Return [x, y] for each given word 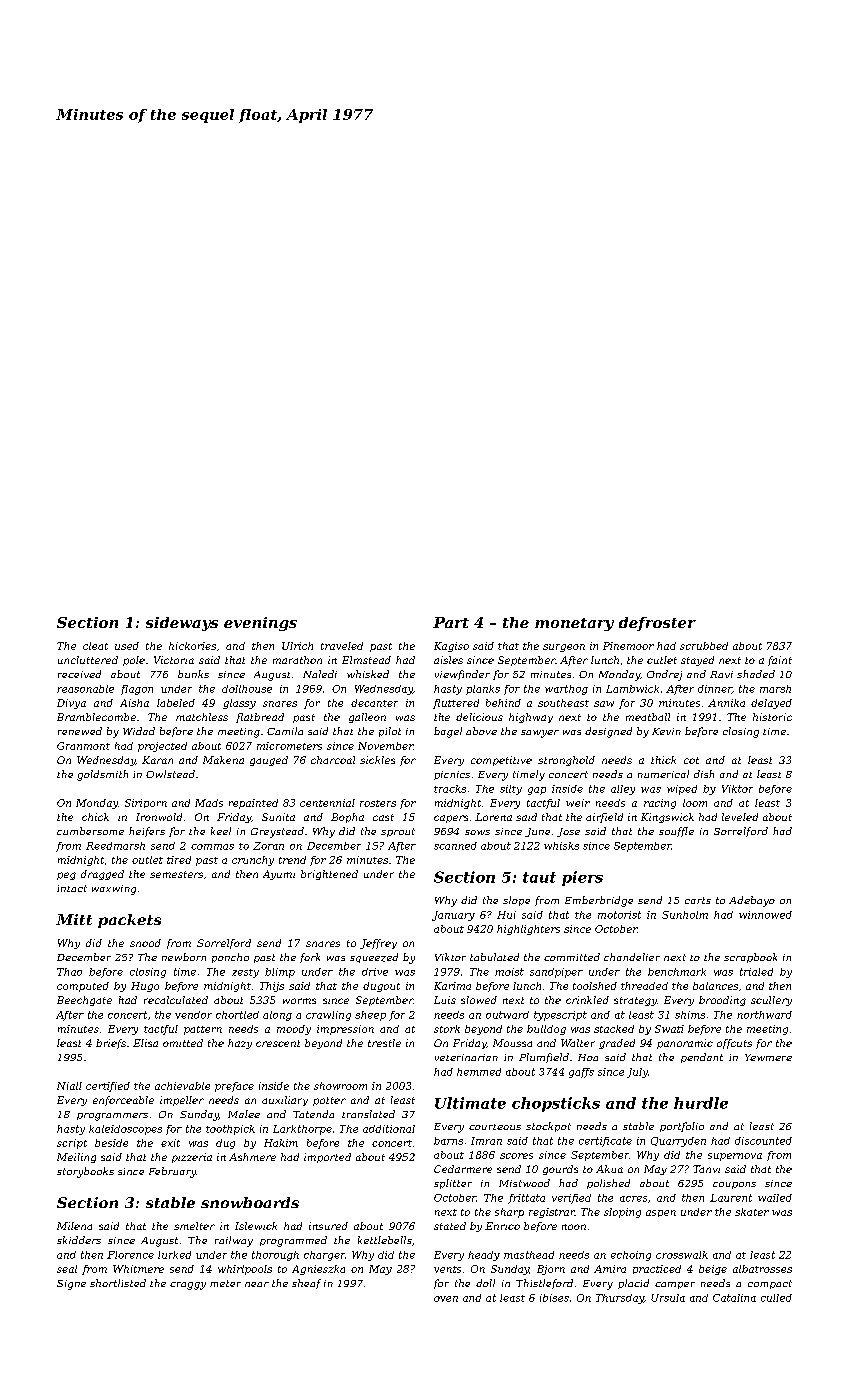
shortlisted [118, 1283]
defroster [657, 624]
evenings [260, 624]
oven [446, 1299]
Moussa [512, 1043]
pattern [203, 1030]
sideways [182, 624]
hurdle [701, 1103]
